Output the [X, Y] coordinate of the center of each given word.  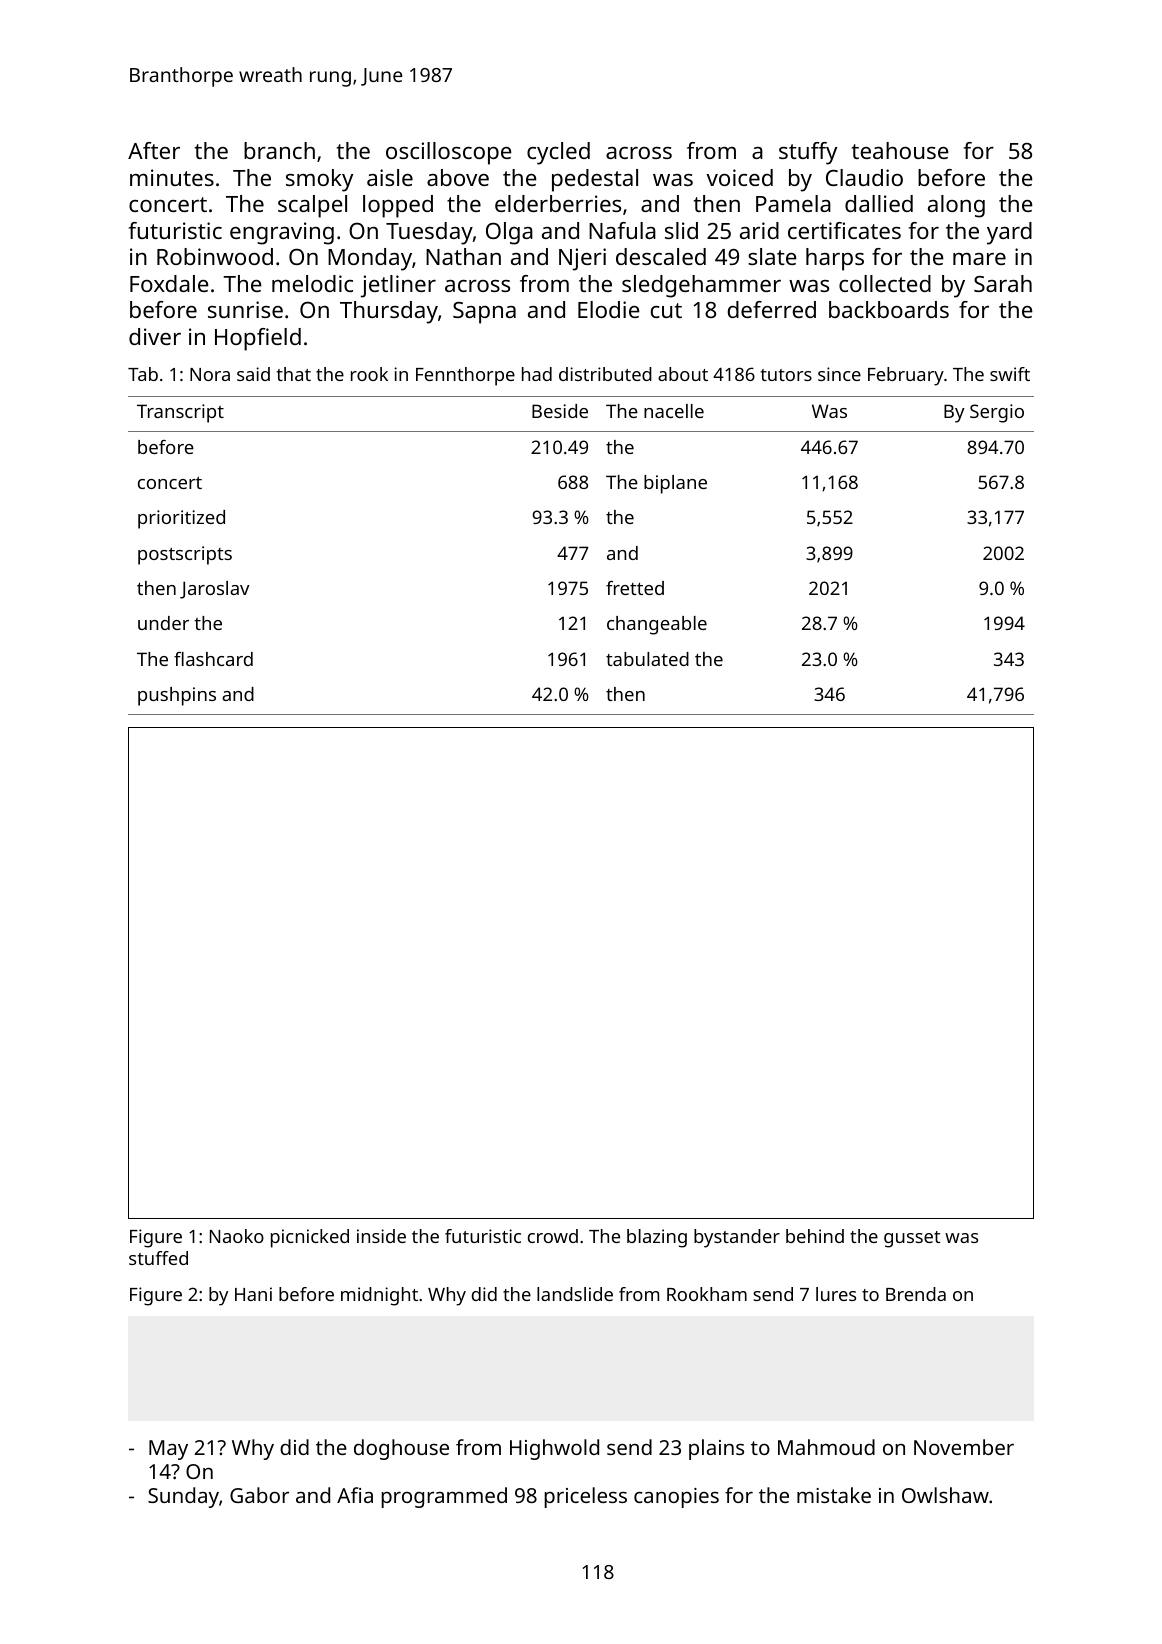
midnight [379, 1296]
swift [1010, 374]
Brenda [916, 1294]
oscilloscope [449, 153]
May [168, 1450]
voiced [739, 177]
